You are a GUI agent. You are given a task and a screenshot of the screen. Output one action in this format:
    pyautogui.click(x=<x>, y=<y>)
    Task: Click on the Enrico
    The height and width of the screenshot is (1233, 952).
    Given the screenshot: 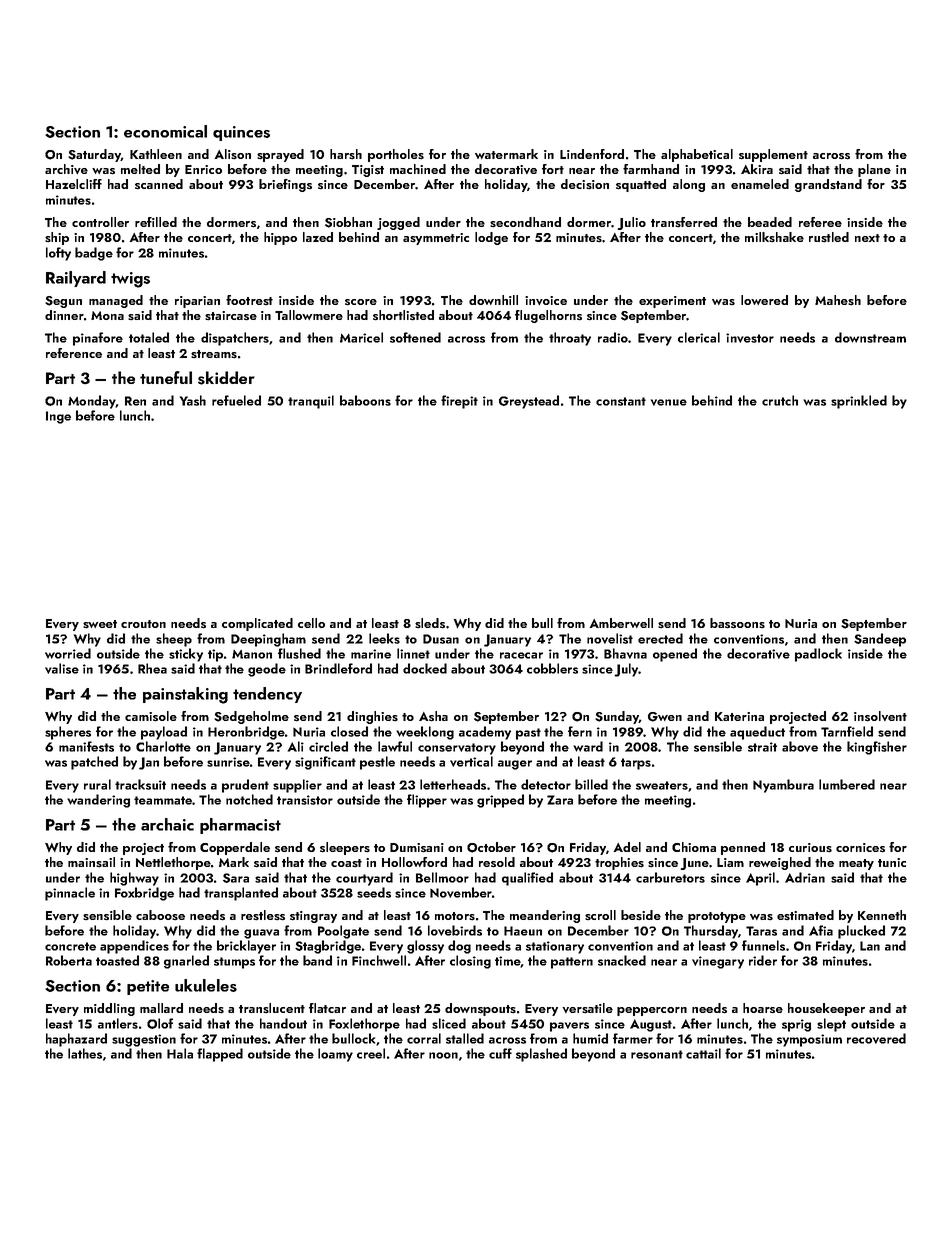 What is the action you would take?
    pyautogui.click(x=203, y=169)
